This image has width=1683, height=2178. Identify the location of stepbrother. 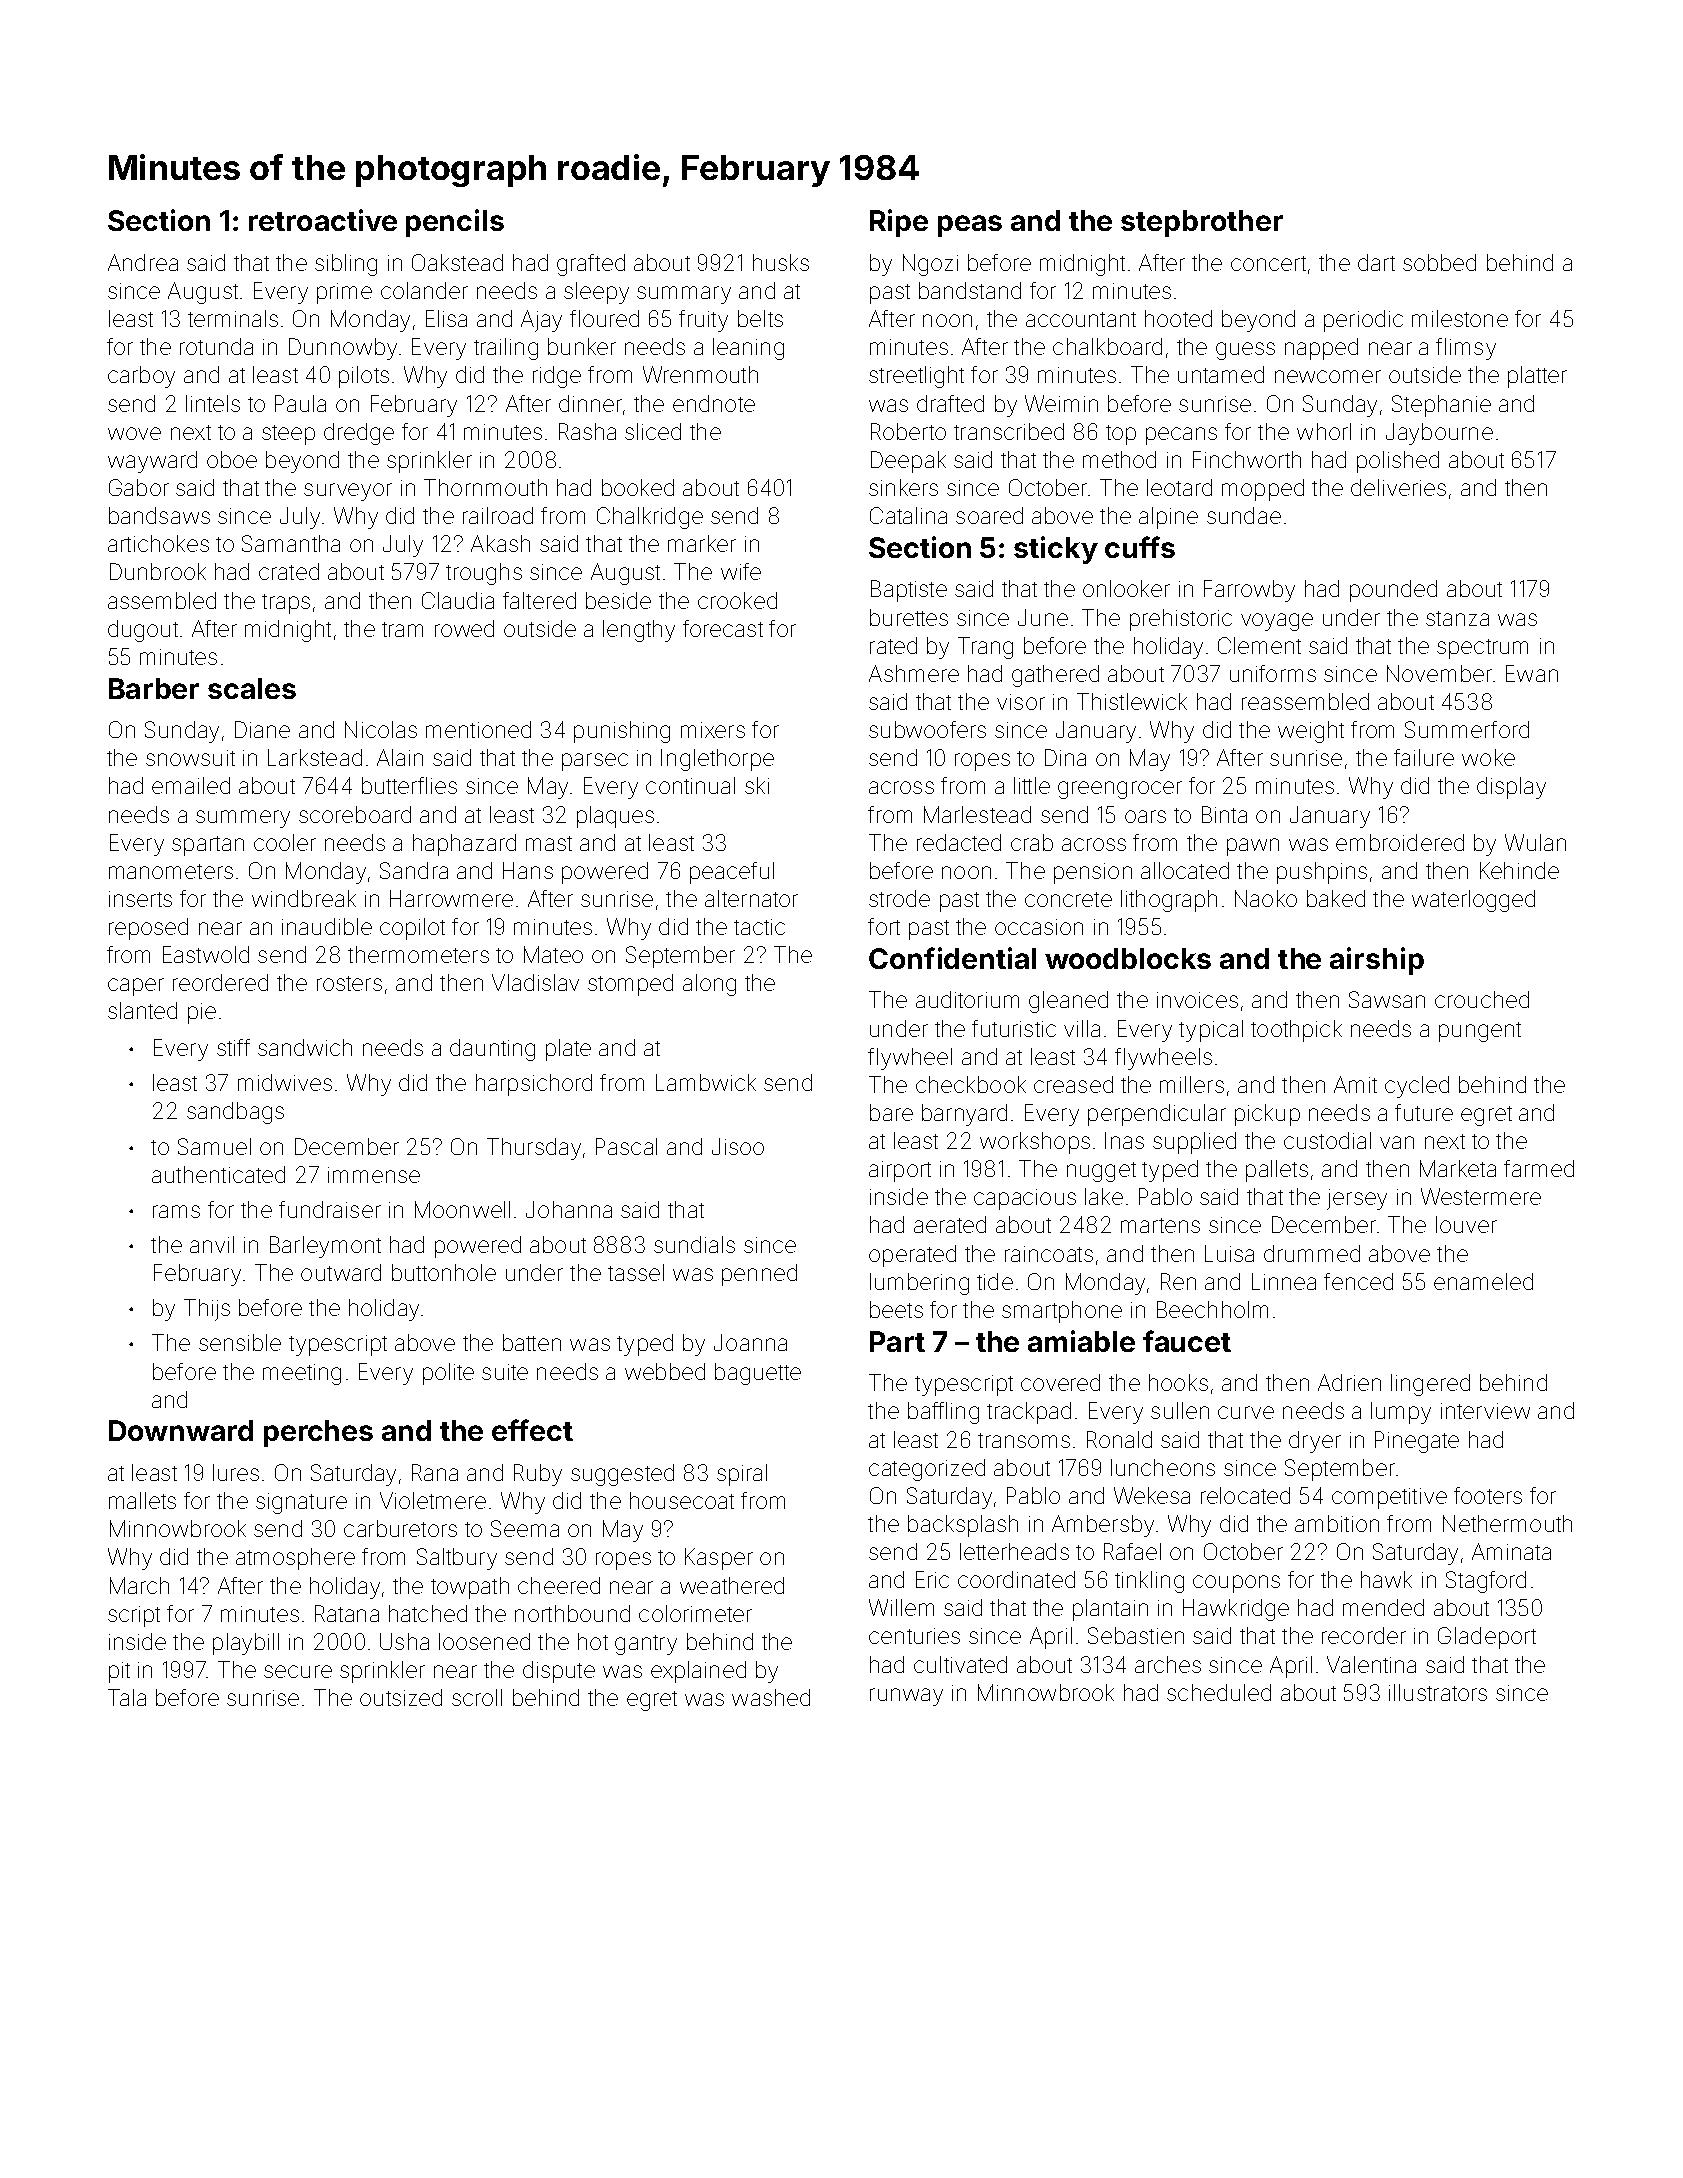
(1202, 223).
